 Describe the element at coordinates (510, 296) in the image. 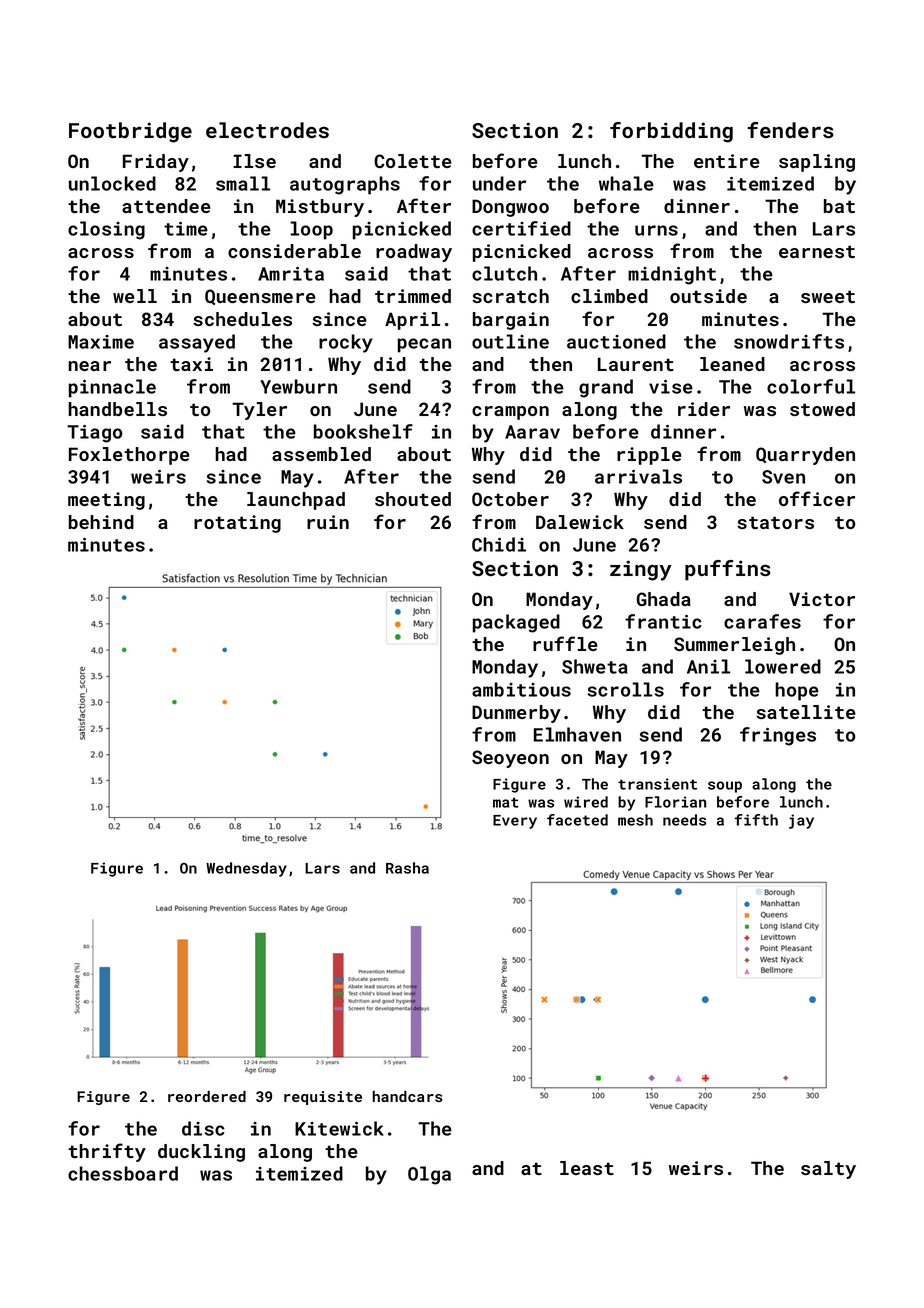

I see `scratch` at that location.
